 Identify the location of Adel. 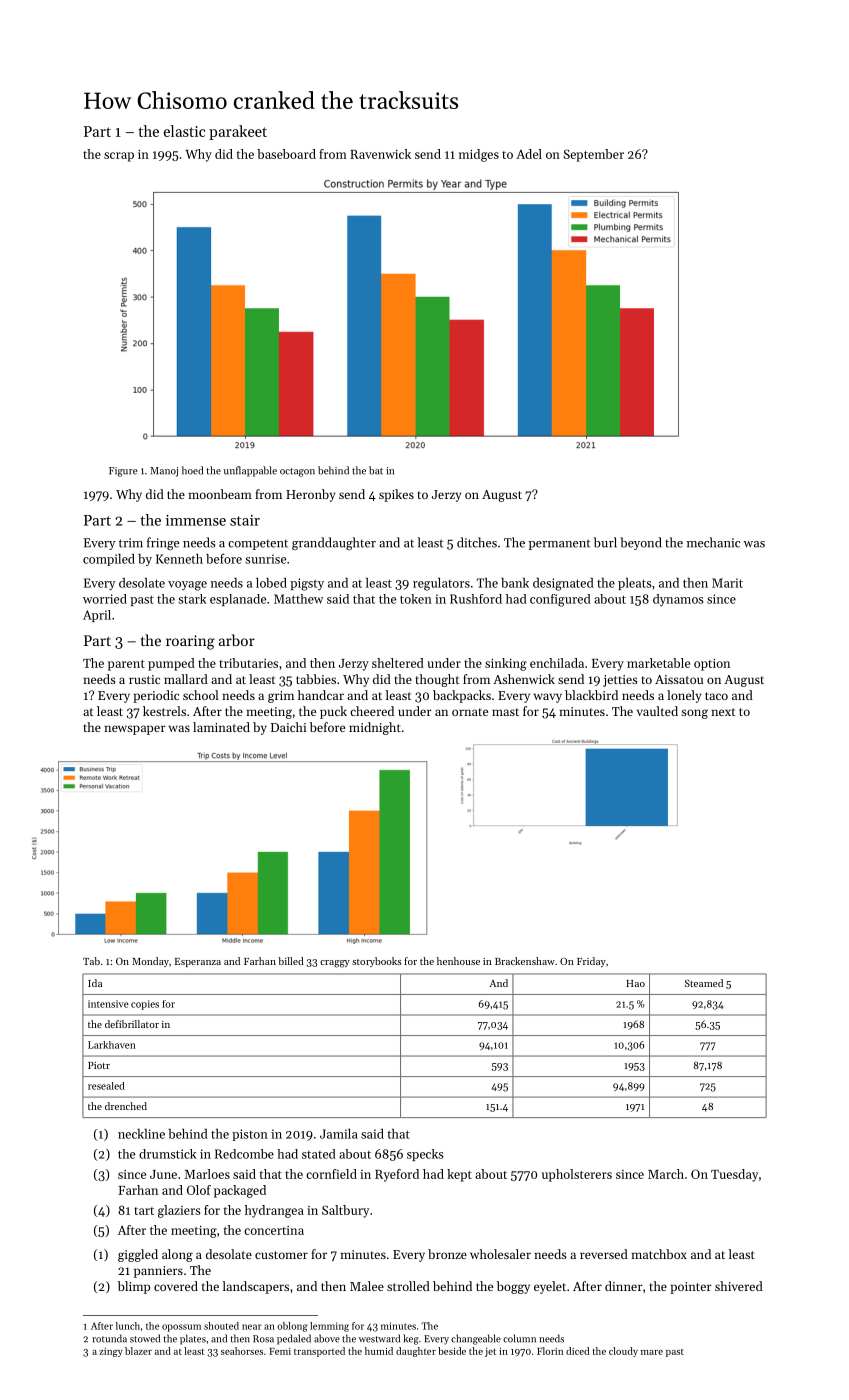
(529, 154).
